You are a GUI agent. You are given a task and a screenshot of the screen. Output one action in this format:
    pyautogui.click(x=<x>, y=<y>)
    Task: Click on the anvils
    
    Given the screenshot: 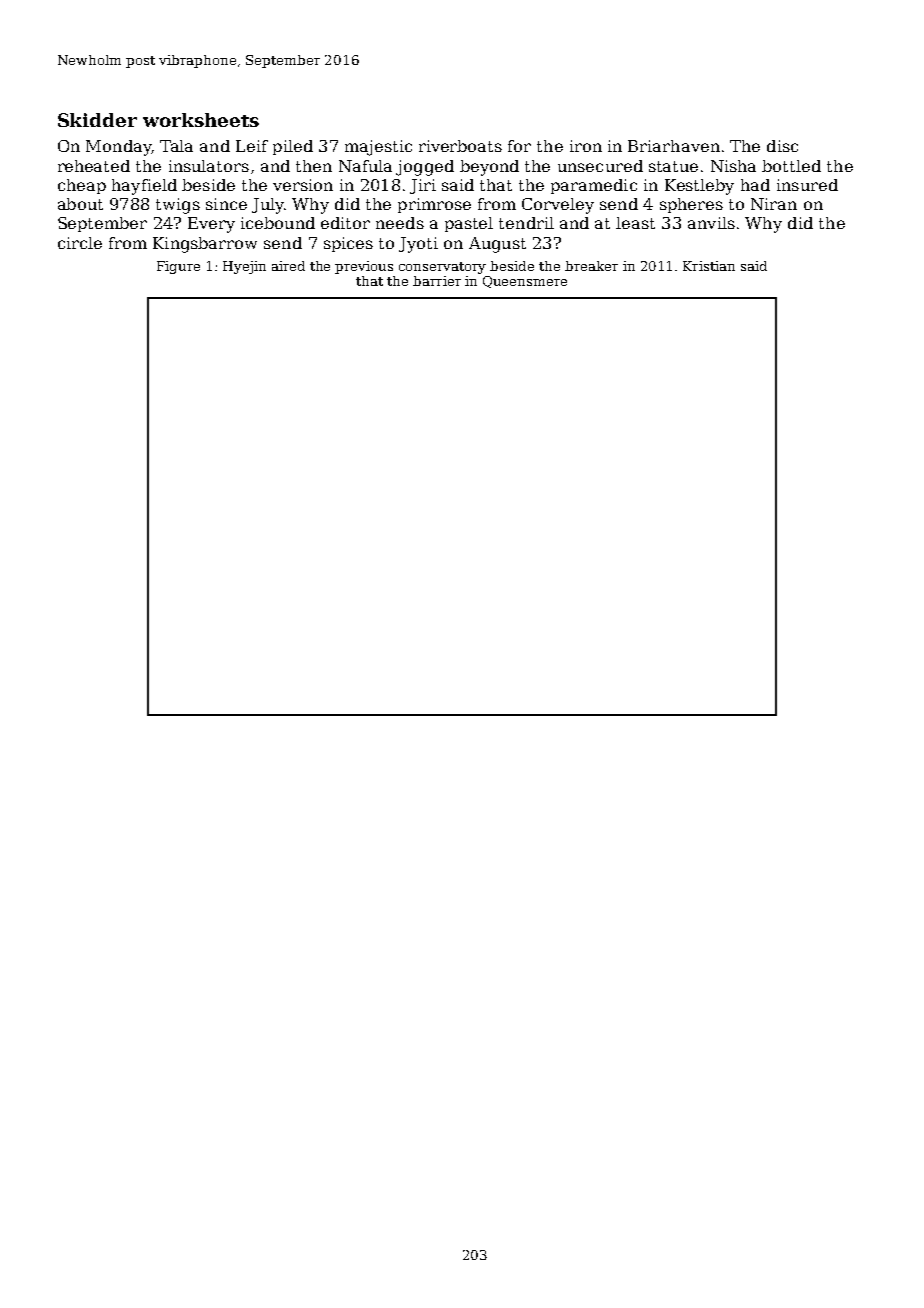 What is the action you would take?
    pyautogui.click(x=711, y=223)
